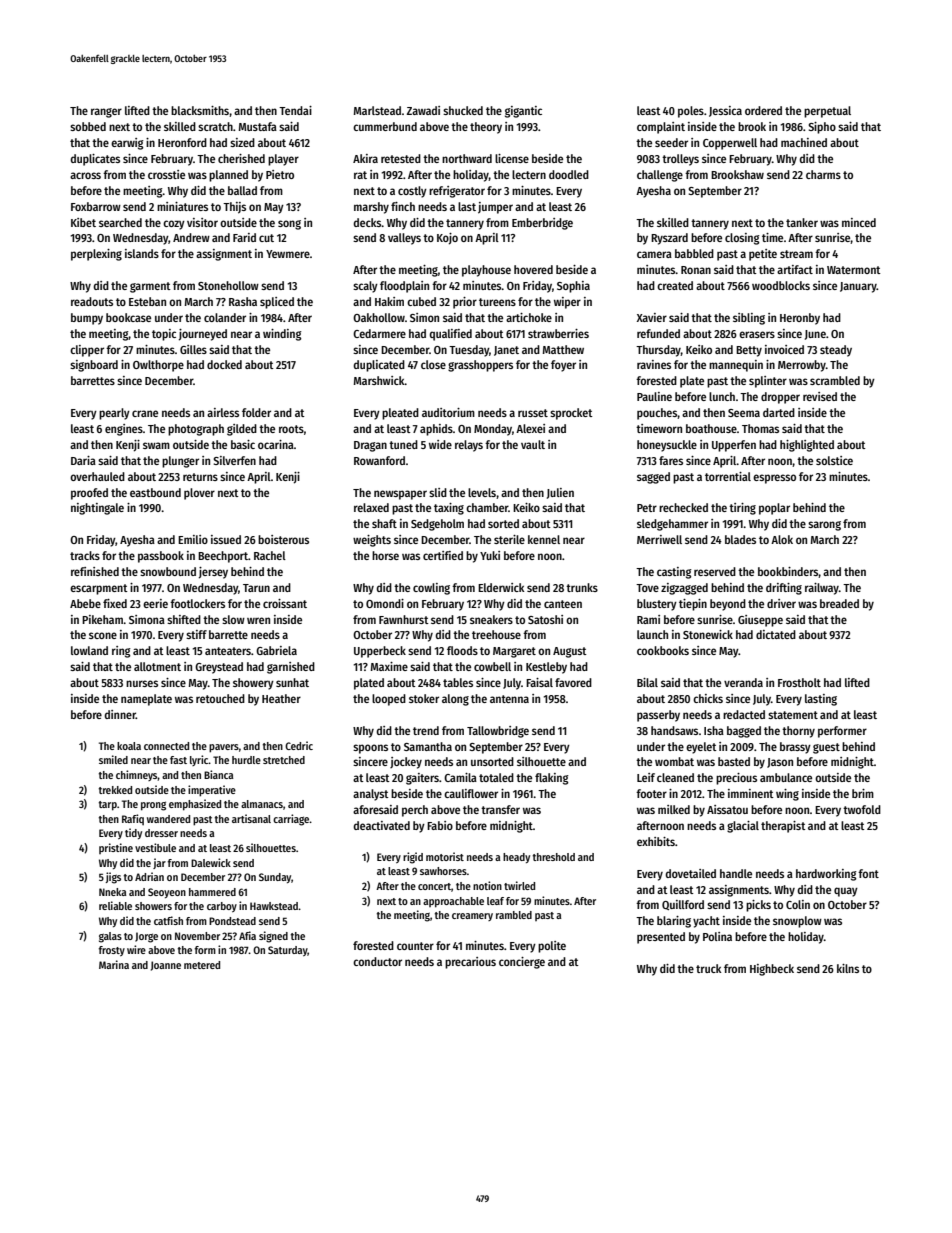  Describe the element at coordinates (858, 287) in the document. I see `January` at that location.
